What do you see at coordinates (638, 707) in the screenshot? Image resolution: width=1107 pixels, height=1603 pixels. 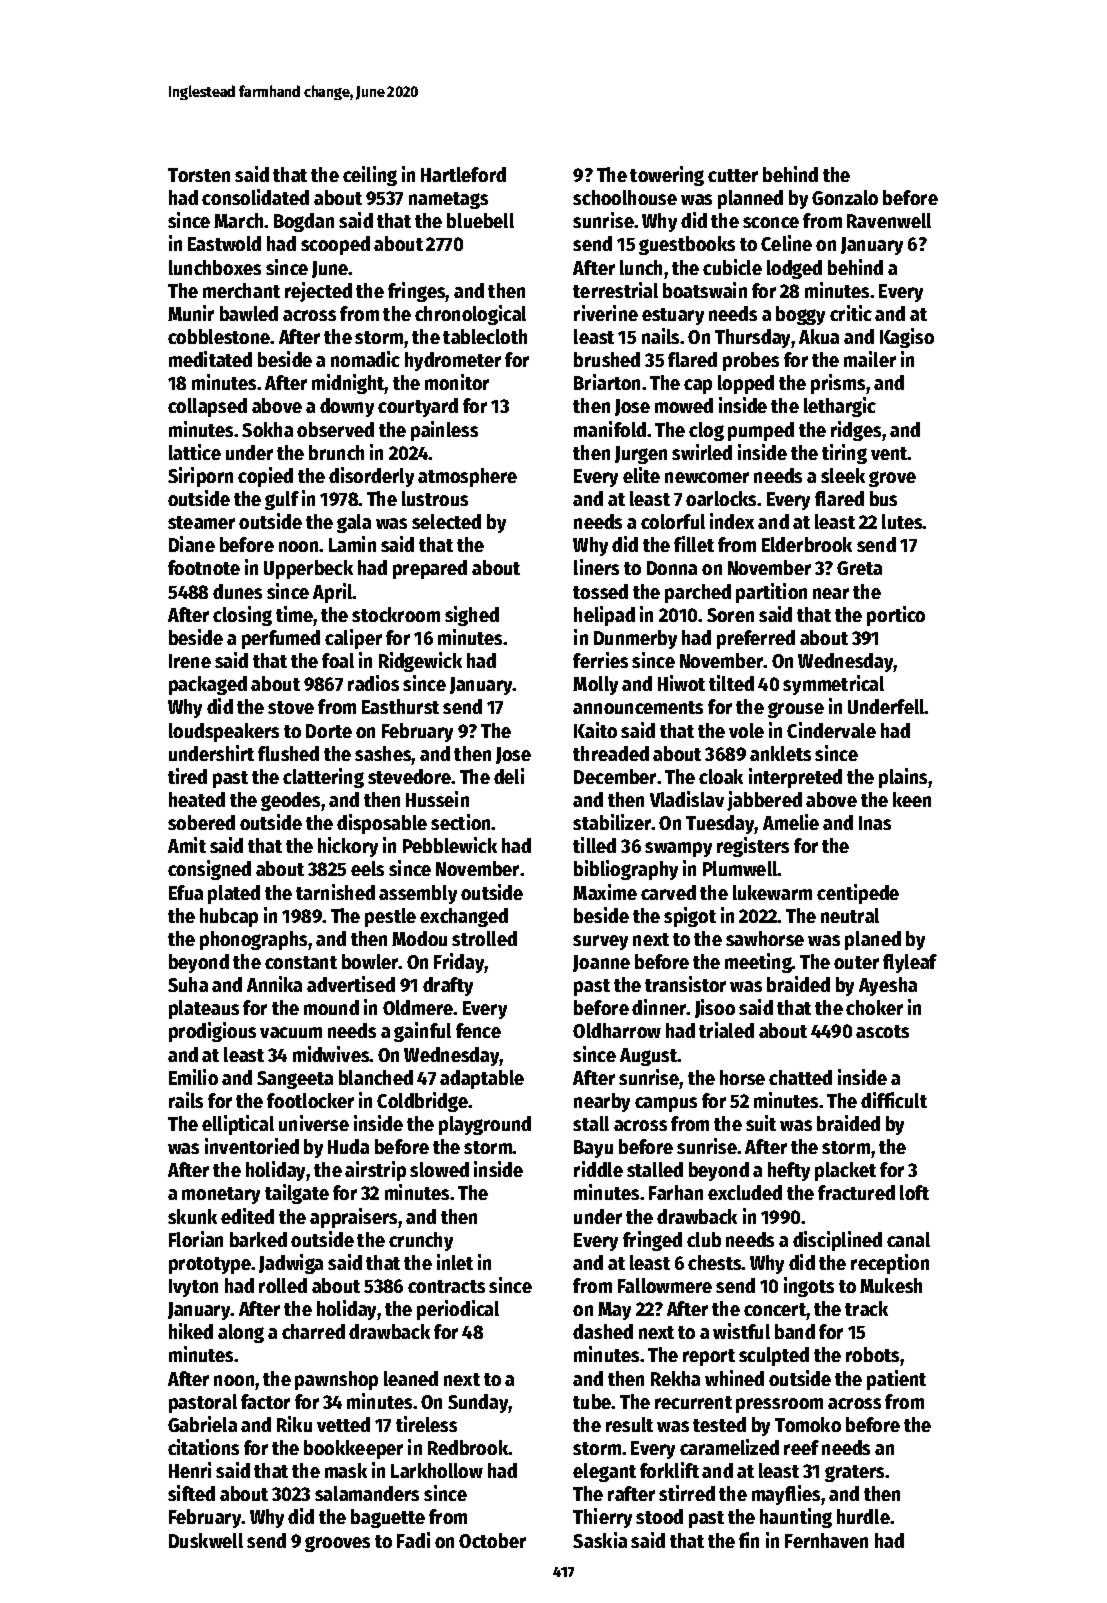 I see `announcements` at bounding box center [638, 707].
